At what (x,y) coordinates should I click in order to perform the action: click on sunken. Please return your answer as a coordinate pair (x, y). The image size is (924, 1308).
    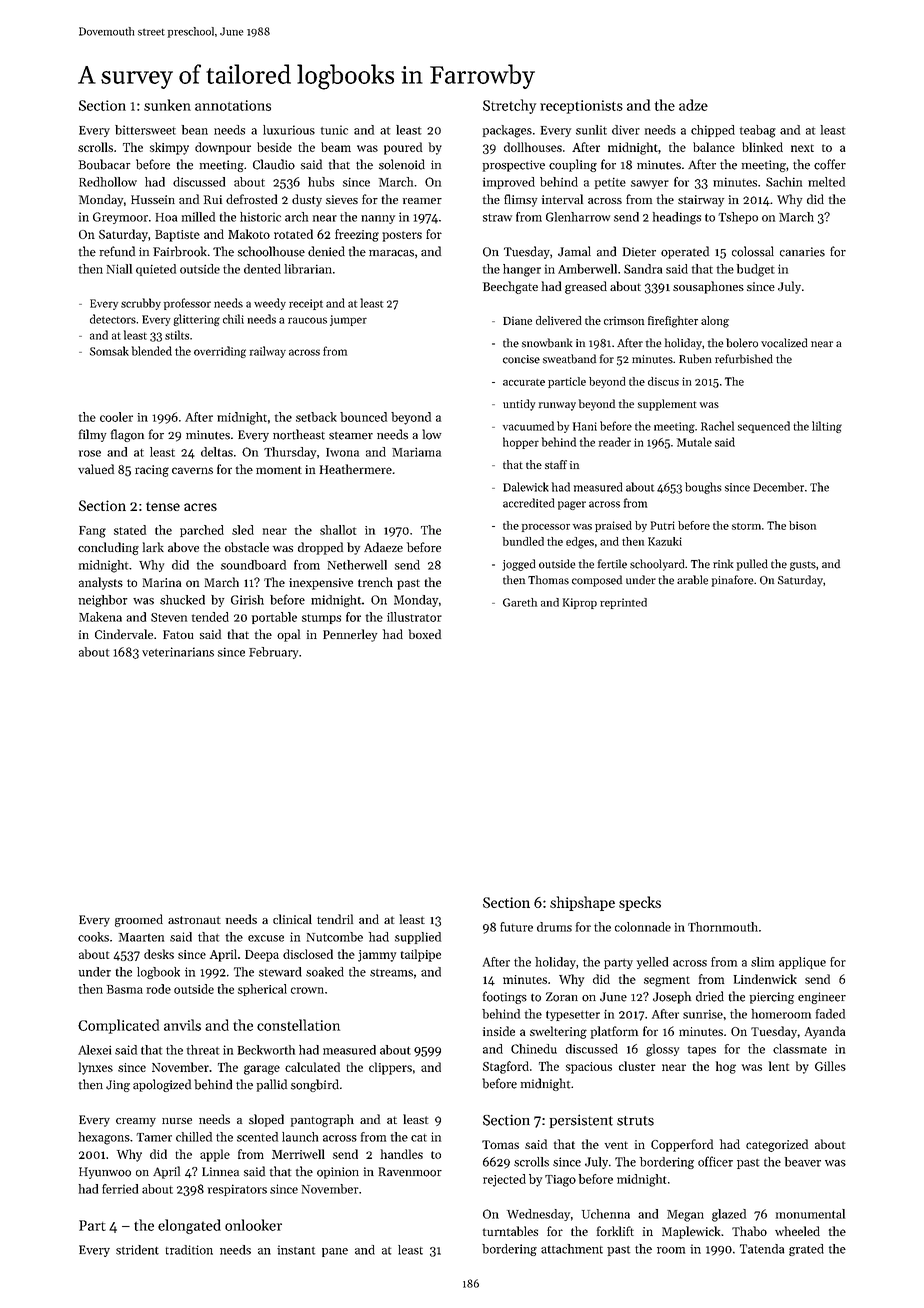
    Looking at the image, I should click on (167, 105).
